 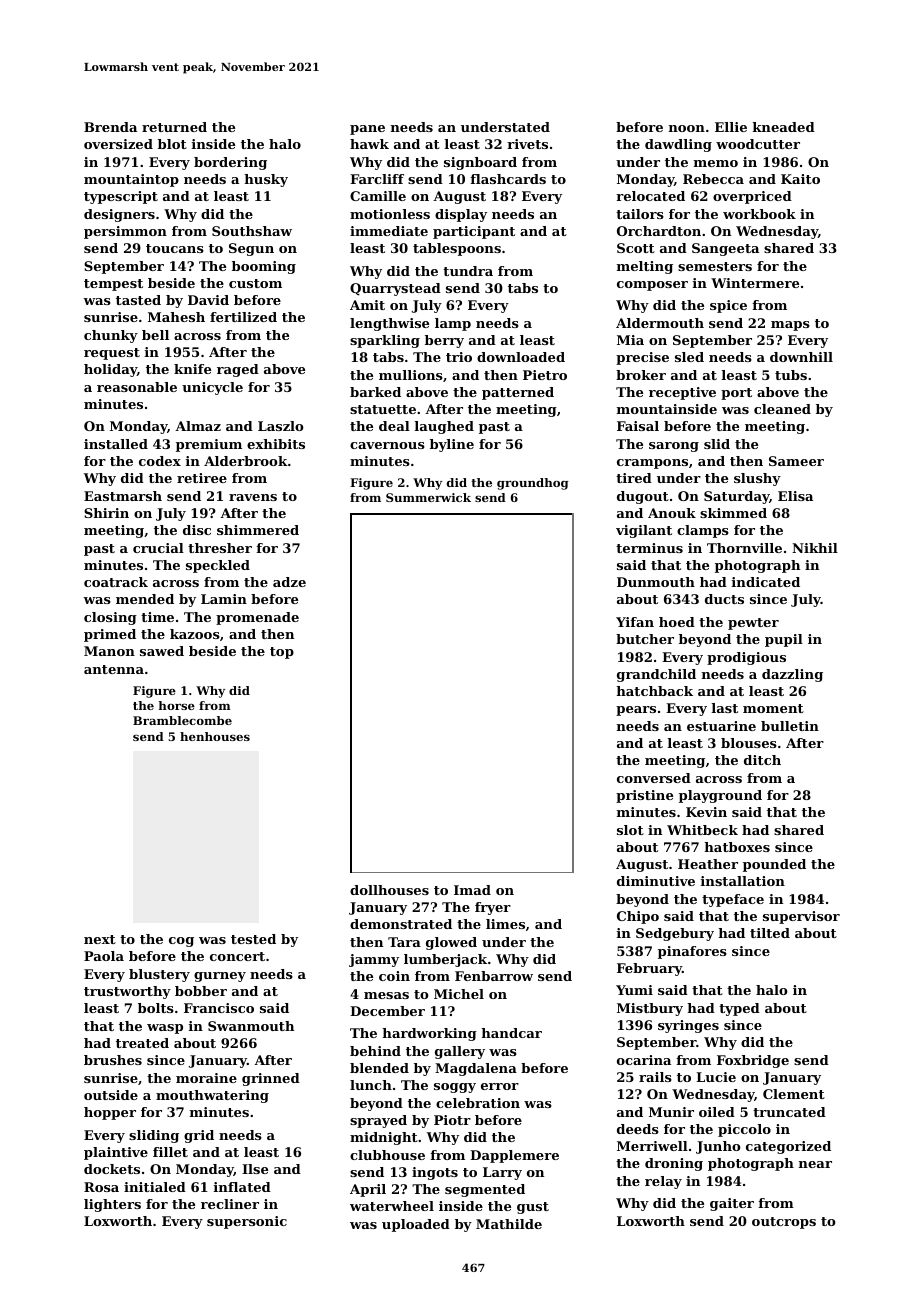 I want to click on supersonic, so click(x=247, y=1222).
